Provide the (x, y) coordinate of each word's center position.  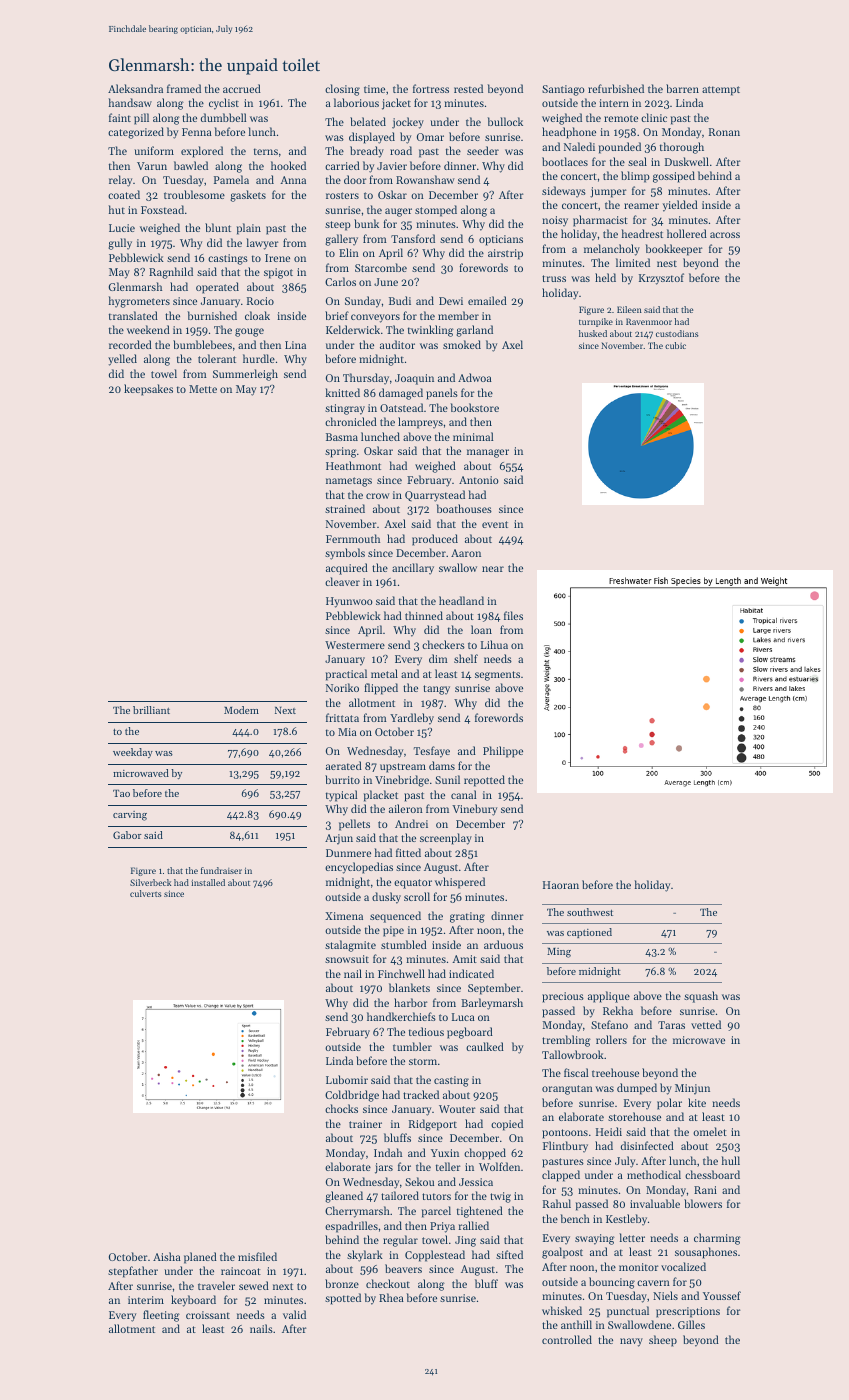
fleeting (161, 1316)
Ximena (344, 916)
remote (621, 118)
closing (342, 90)
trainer (365, 1124)
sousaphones (706, 1253)
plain (249, 229)
